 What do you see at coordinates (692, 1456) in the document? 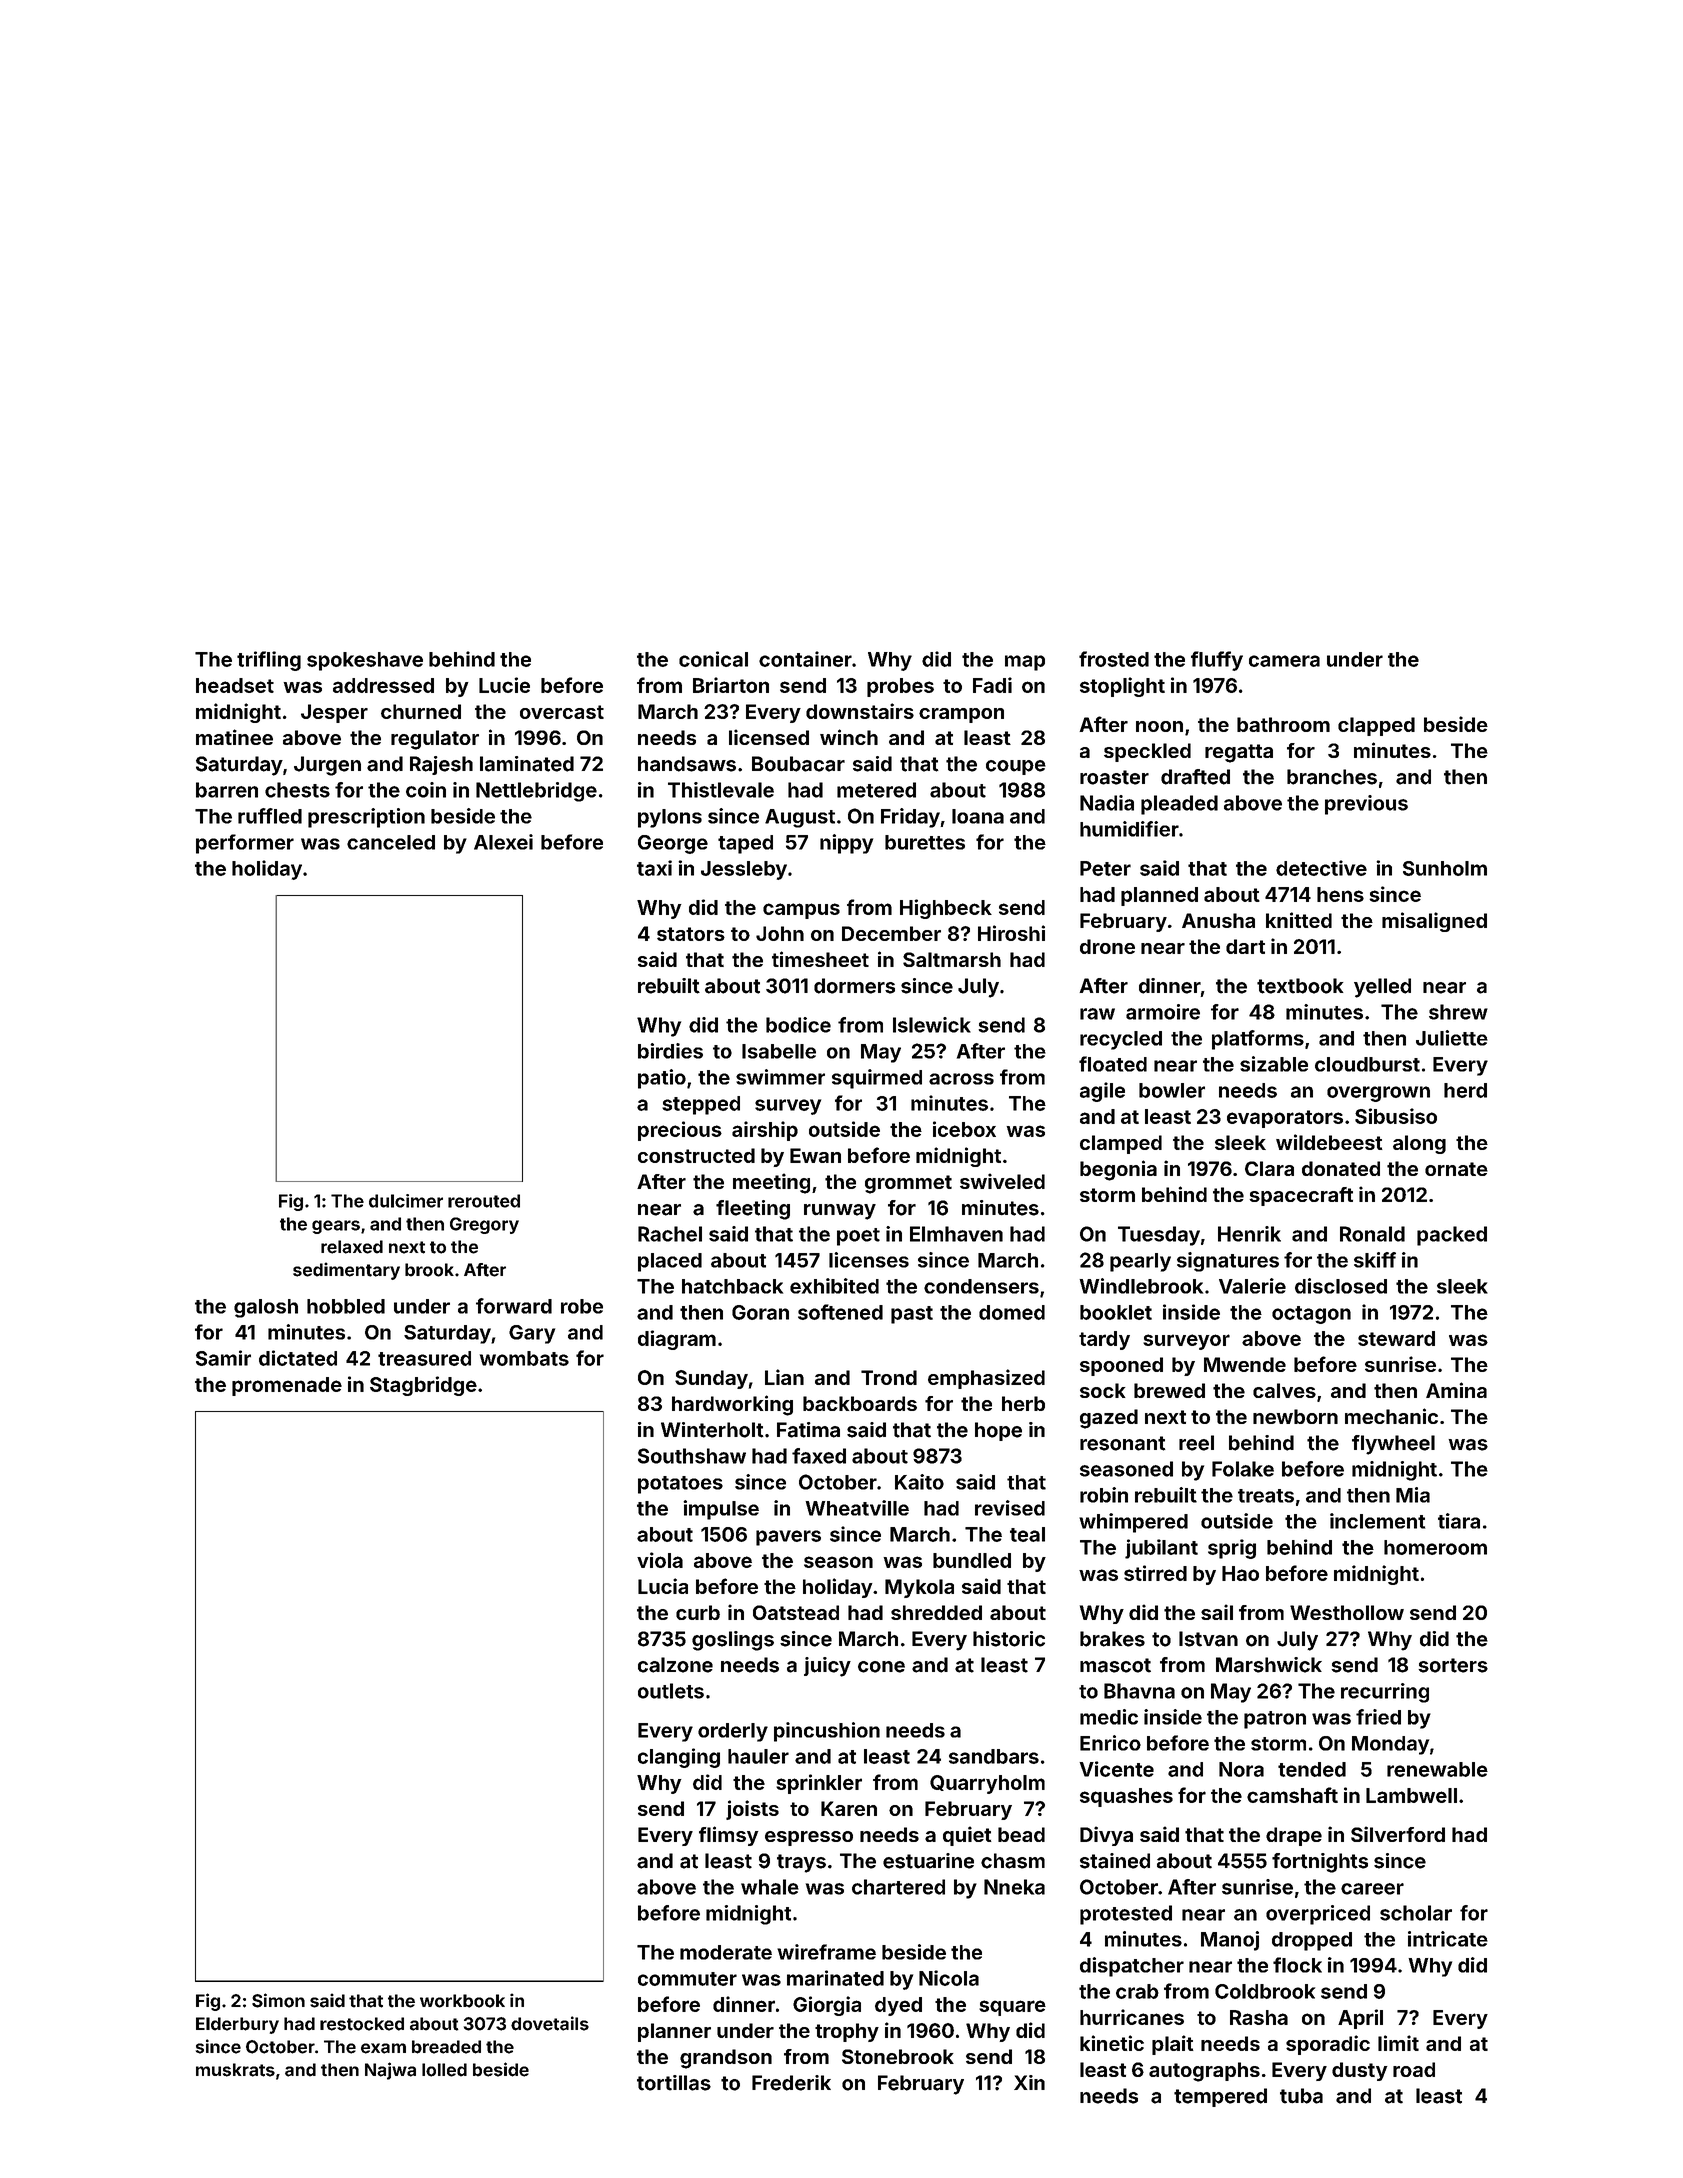
I see `Southshaw` at bounding box center [692, 1456].
